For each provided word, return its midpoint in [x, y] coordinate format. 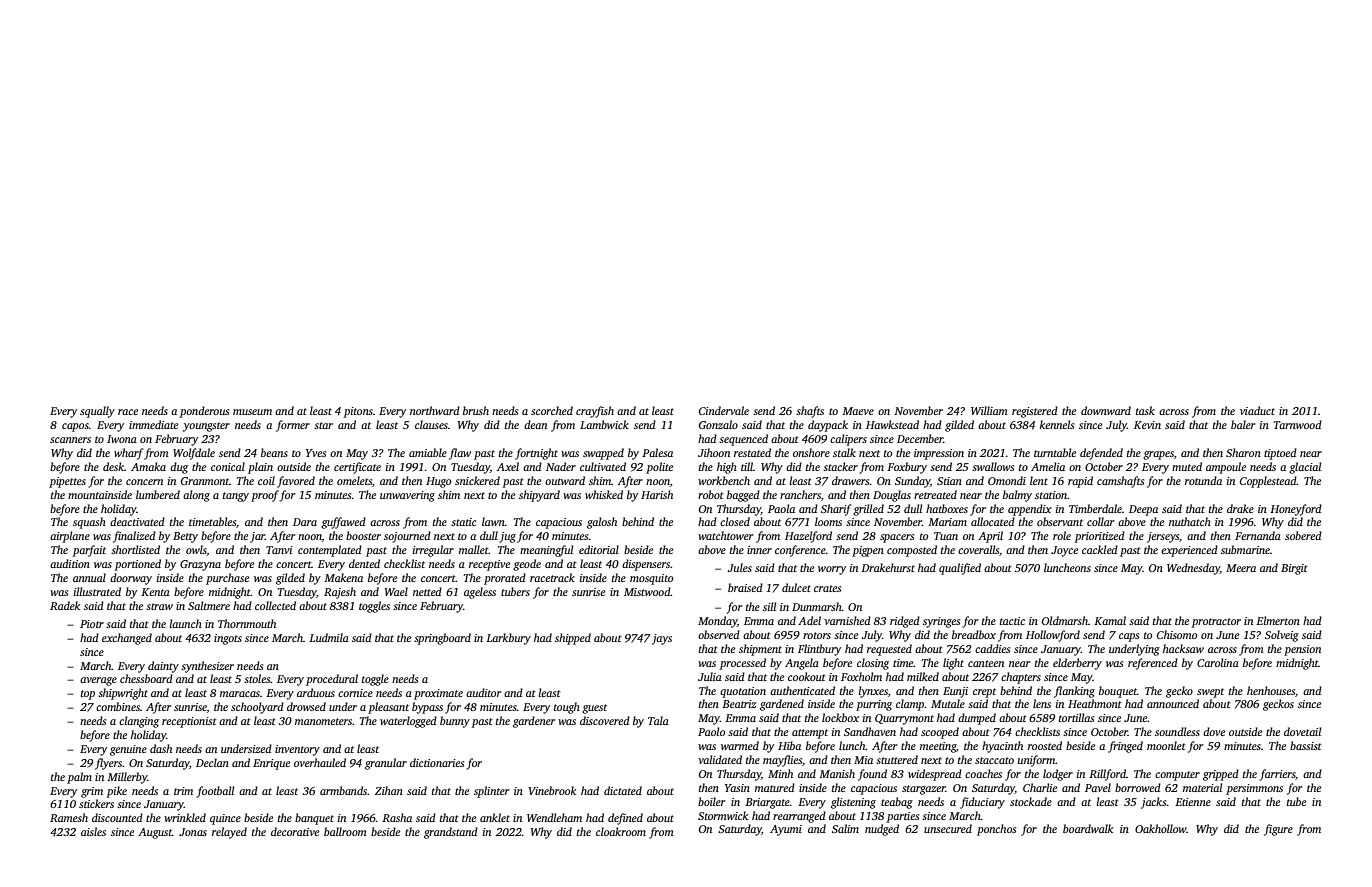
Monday [717, 622]
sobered [1303, 535]
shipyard [539, 496]
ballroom [345, 831]
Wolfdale [194, 454]
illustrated [97, 591]
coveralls [978, 549]
